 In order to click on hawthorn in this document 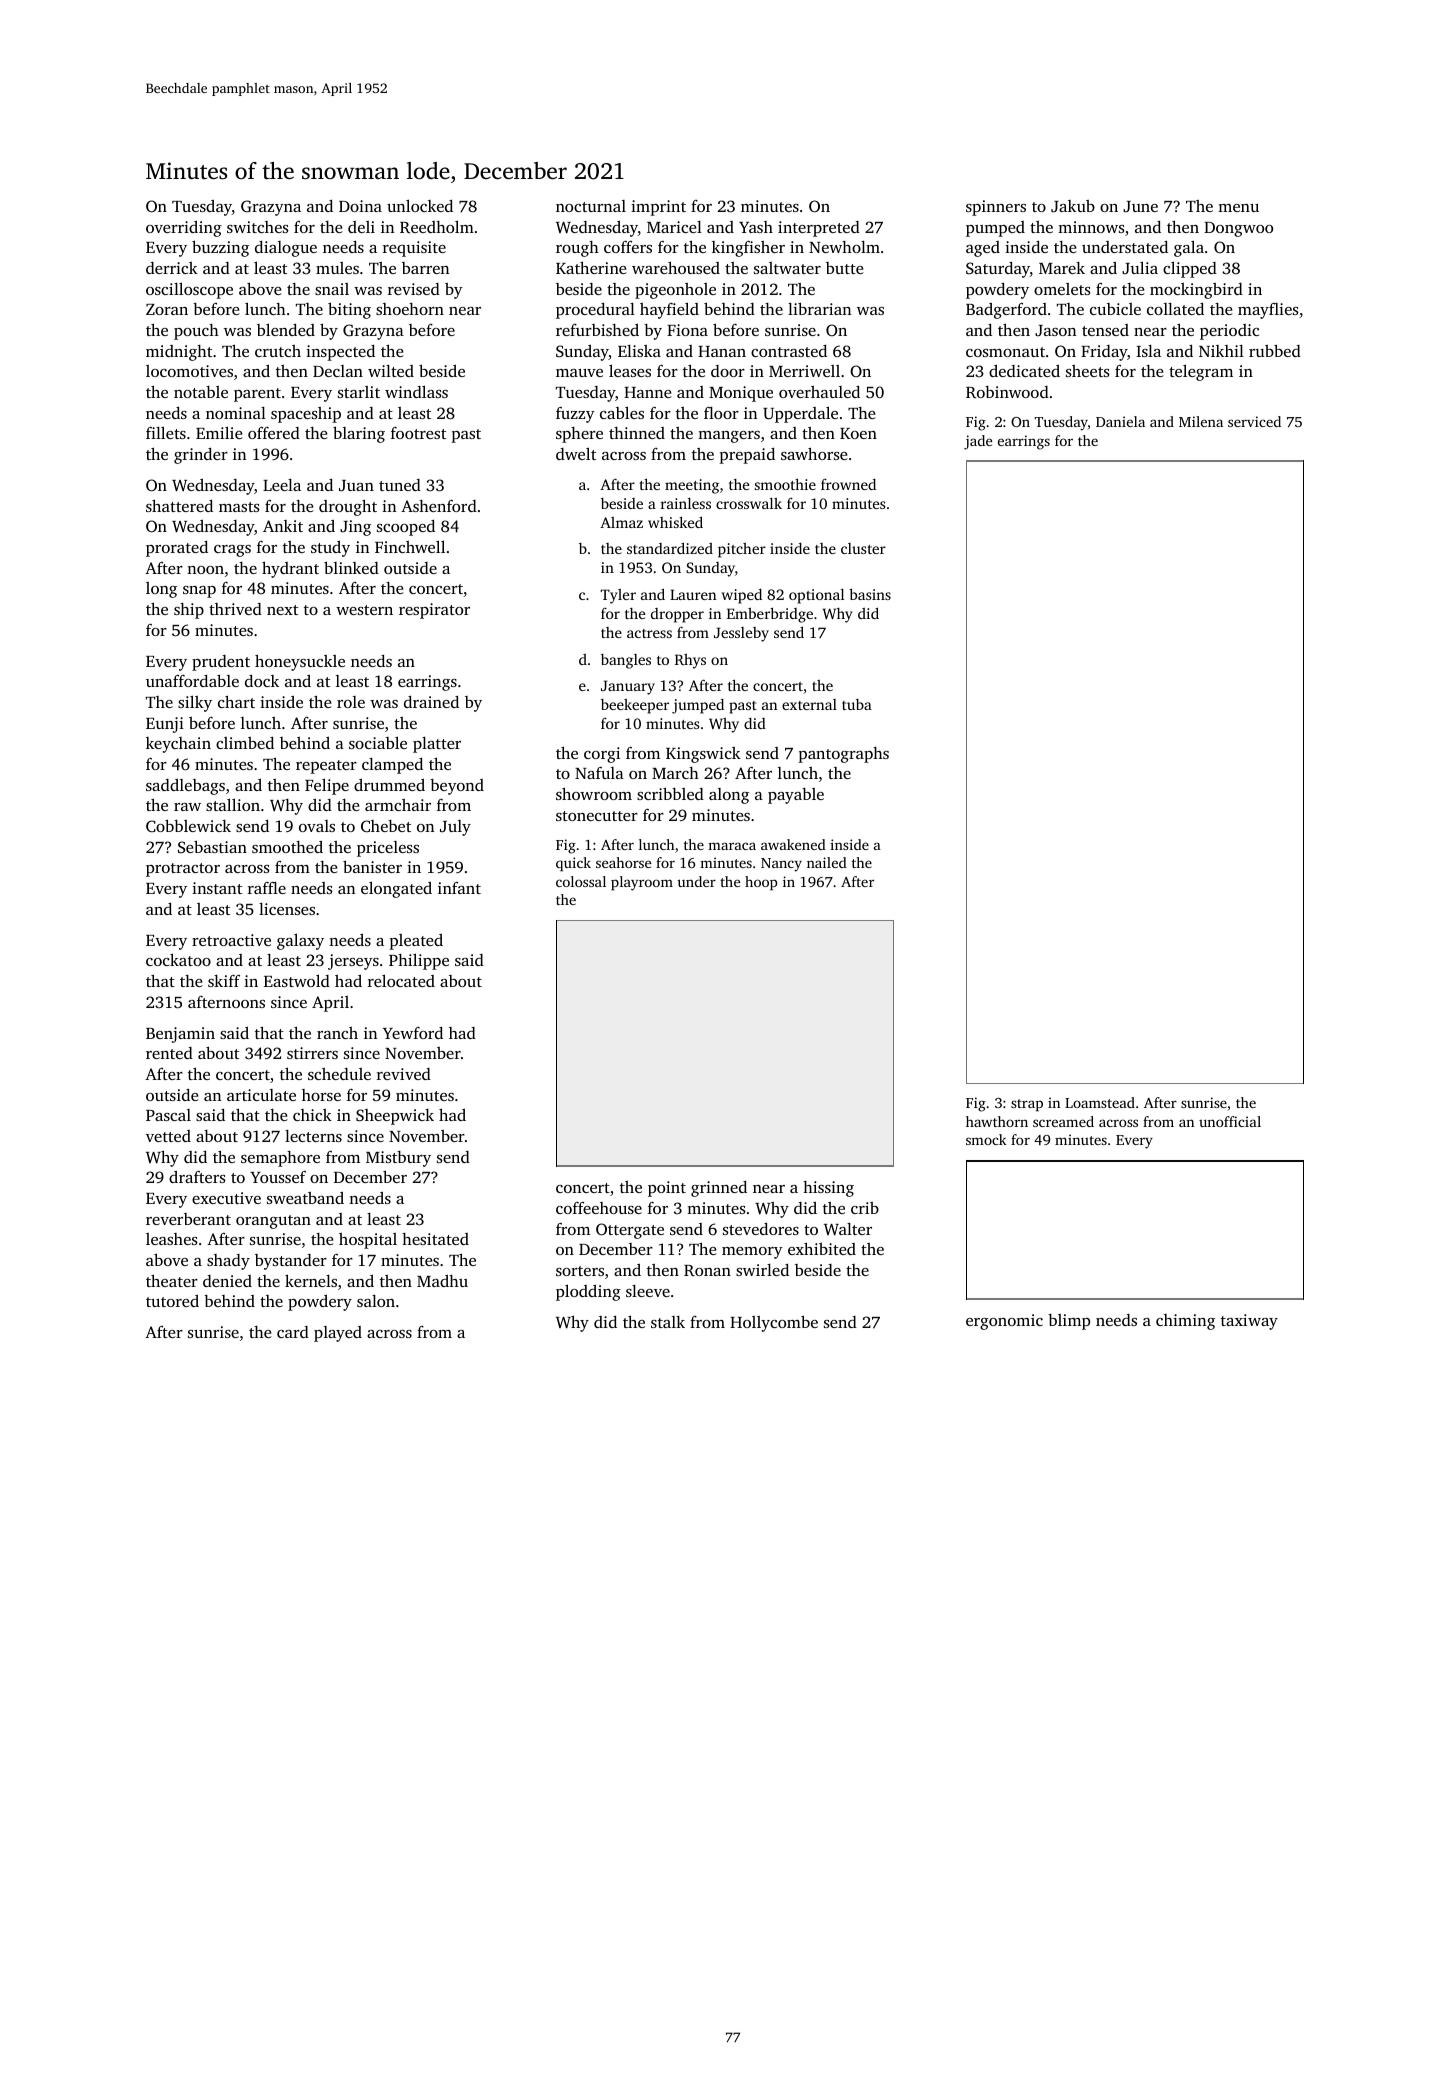, I will do `click(997, 1121)`.
